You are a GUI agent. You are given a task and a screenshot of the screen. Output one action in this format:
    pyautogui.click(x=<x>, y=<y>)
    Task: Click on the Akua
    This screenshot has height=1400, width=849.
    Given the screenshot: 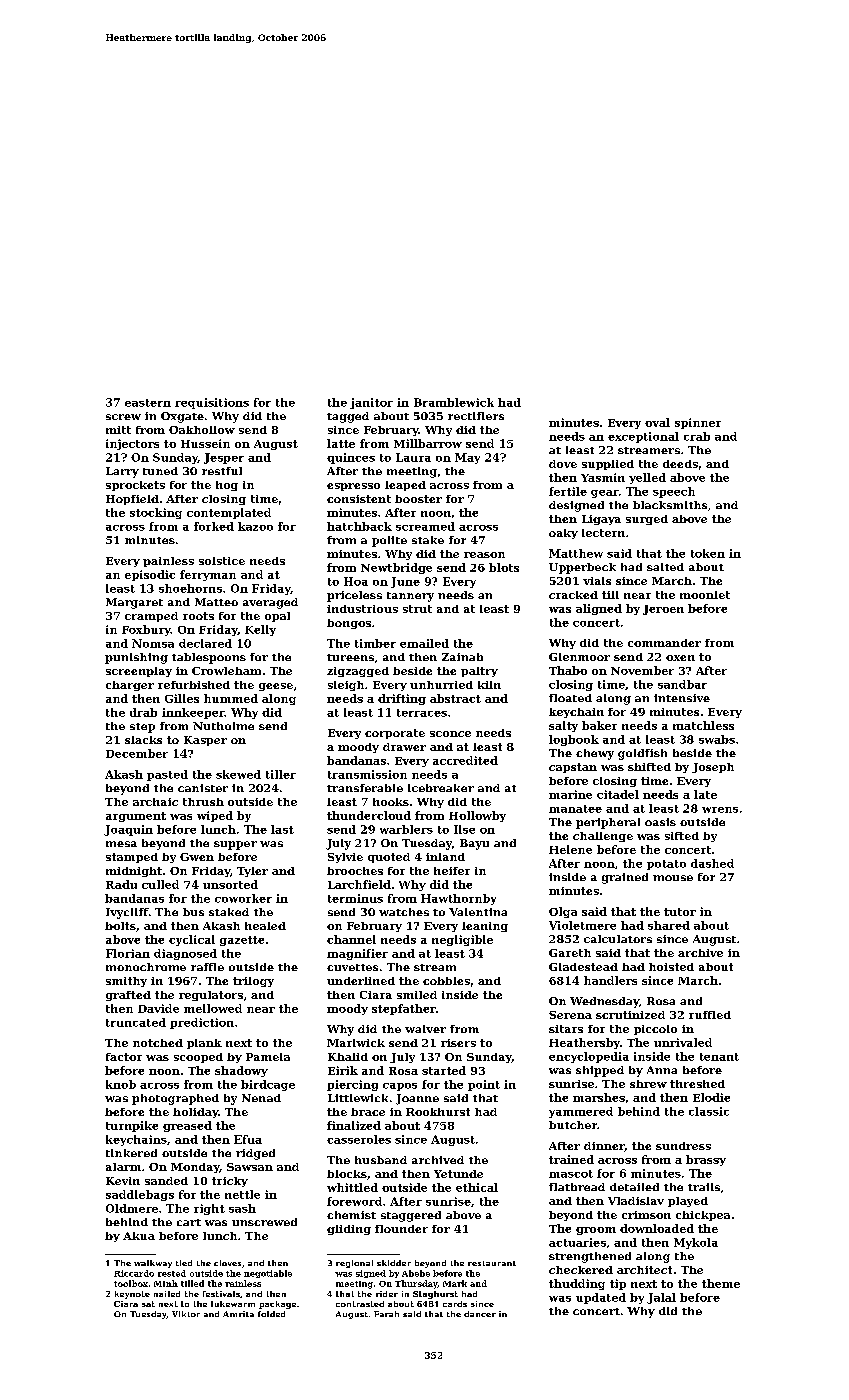 What is the action you would take?
    pyautogui.click(x=139, y=1236)
